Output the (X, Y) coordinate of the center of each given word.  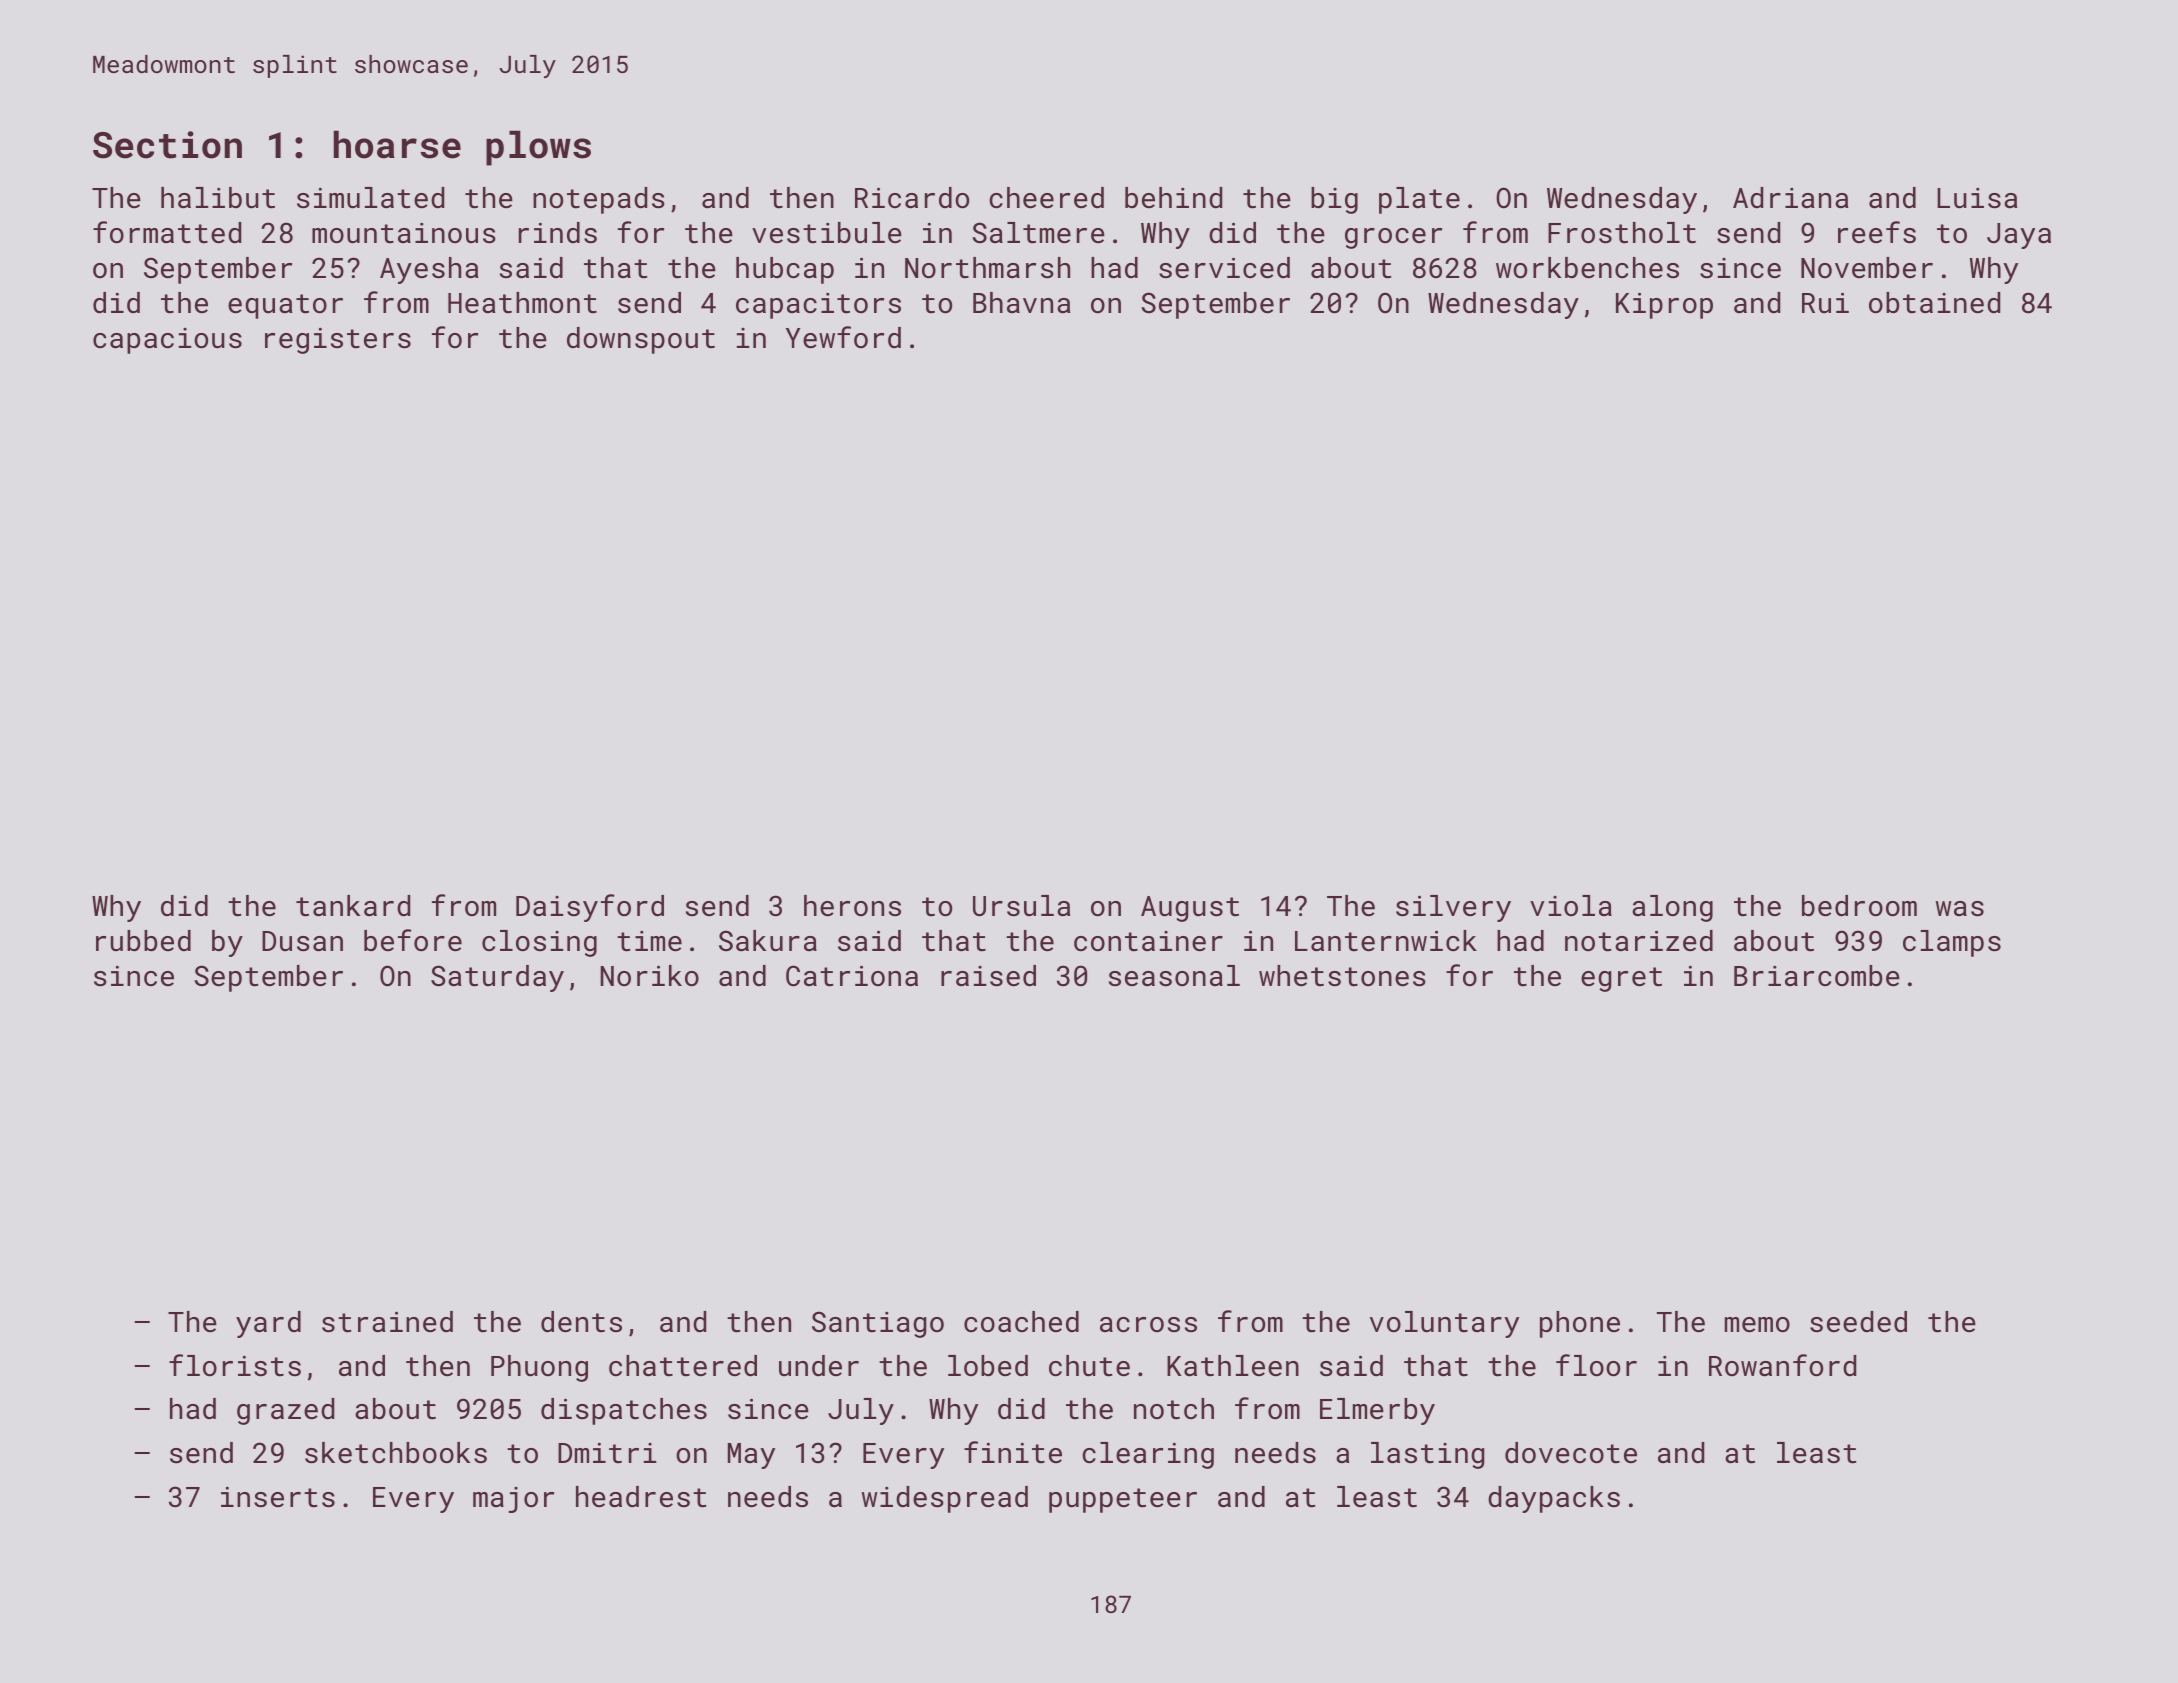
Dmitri (607, 1453)
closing (539, 943)
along (1672, 908)
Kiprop (1664, 305)
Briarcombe (1817, 976)
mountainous (404, 233)
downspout (641, 340)
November (1867, 268)
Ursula (1022, 906)
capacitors (818, 305)
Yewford (843, 337)
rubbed (143, 941)
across (1148, 1325)
